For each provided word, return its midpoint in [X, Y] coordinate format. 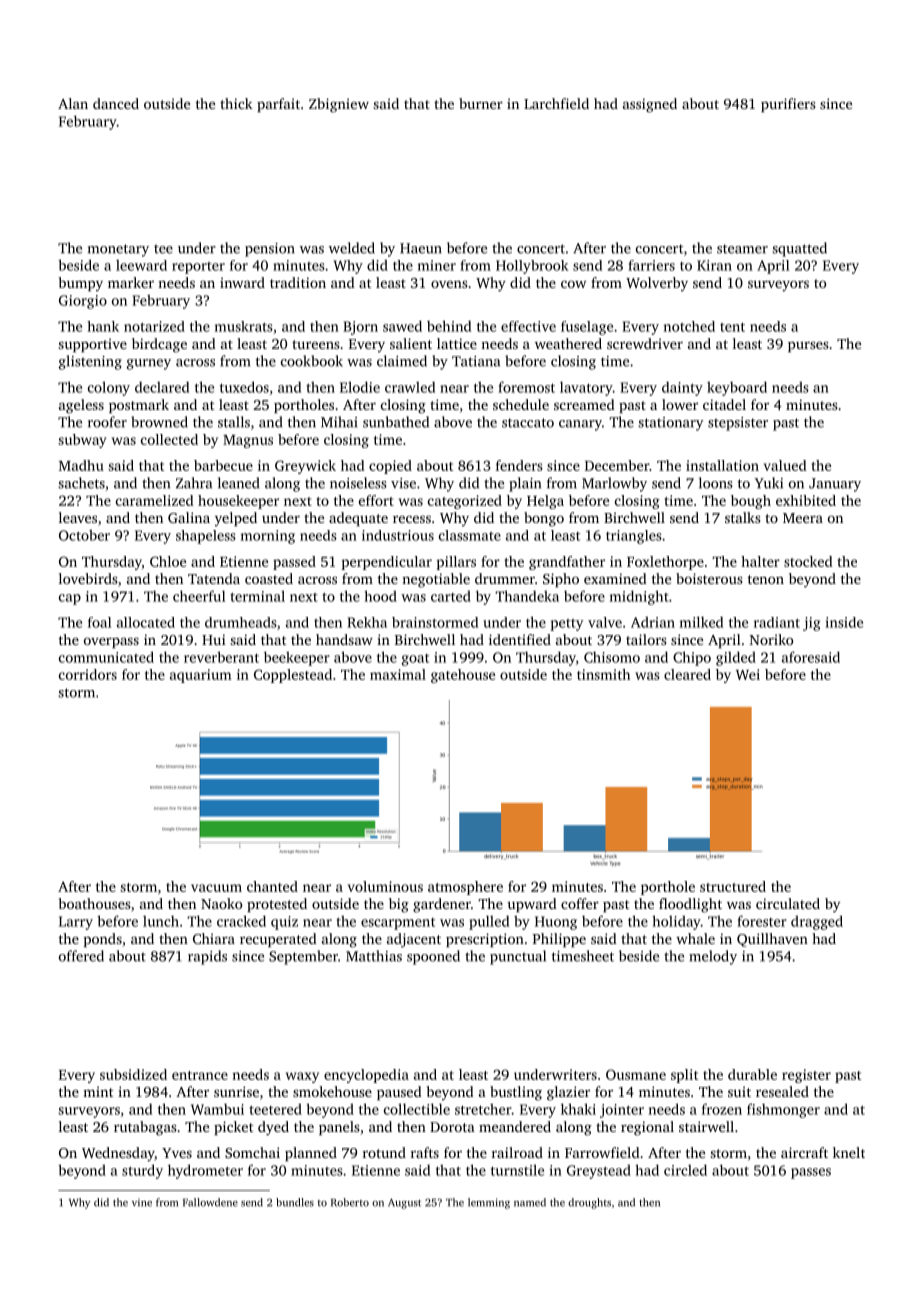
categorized [465, 502]
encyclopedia [366, 1076]
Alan [73, 103]
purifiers [788, 105]
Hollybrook [532, 267]
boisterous [709, 578]
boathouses [95, 903]
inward [242, 282]
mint [98, 1091]
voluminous [385, 886]
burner [481, 103]
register [806, 1076]
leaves [78, 517]
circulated [788, 903]
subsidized [133, 1074]
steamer [742, 249]
